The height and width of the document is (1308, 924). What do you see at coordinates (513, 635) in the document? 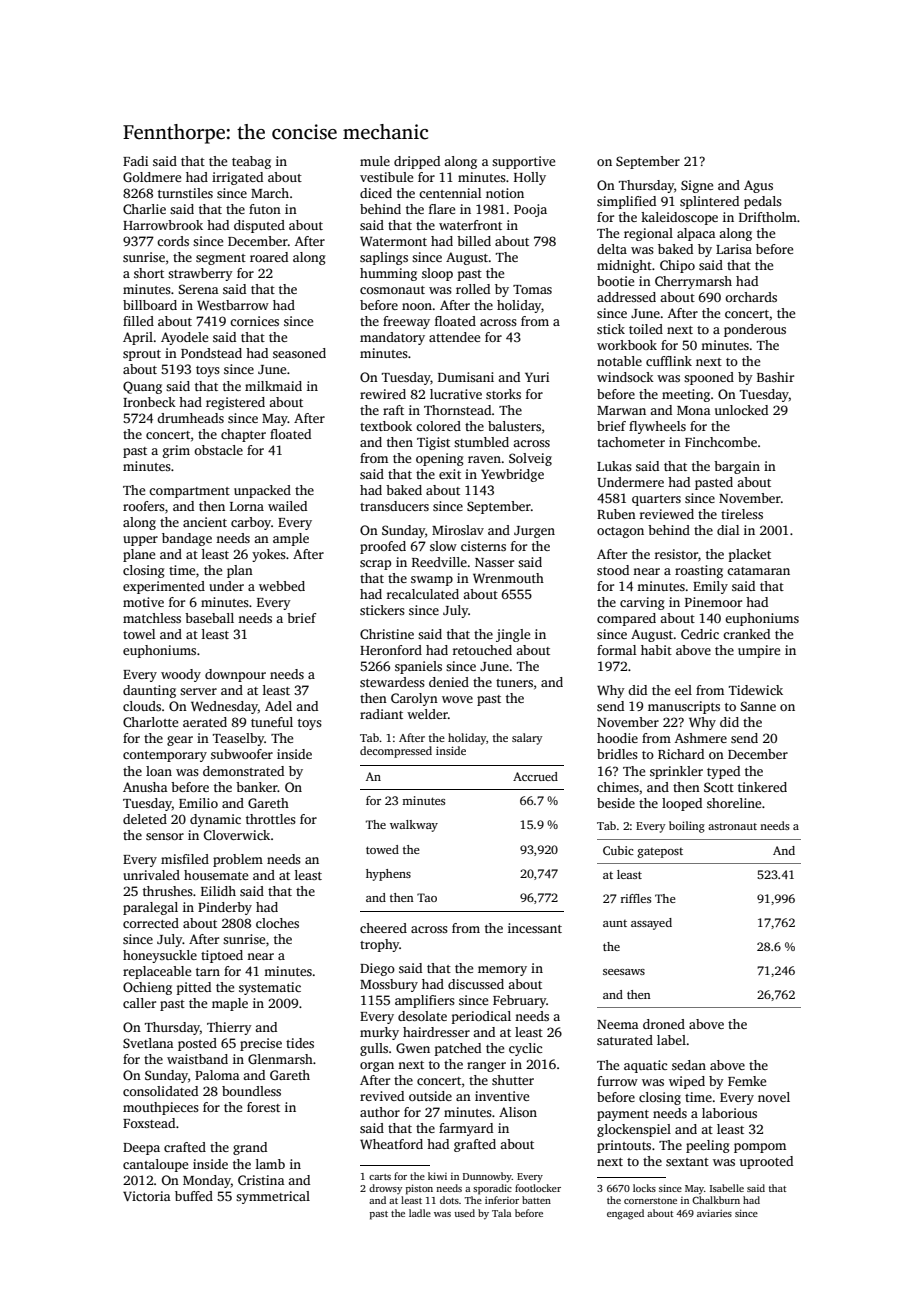
I see `jingle` at bounding box center [513, 635].
